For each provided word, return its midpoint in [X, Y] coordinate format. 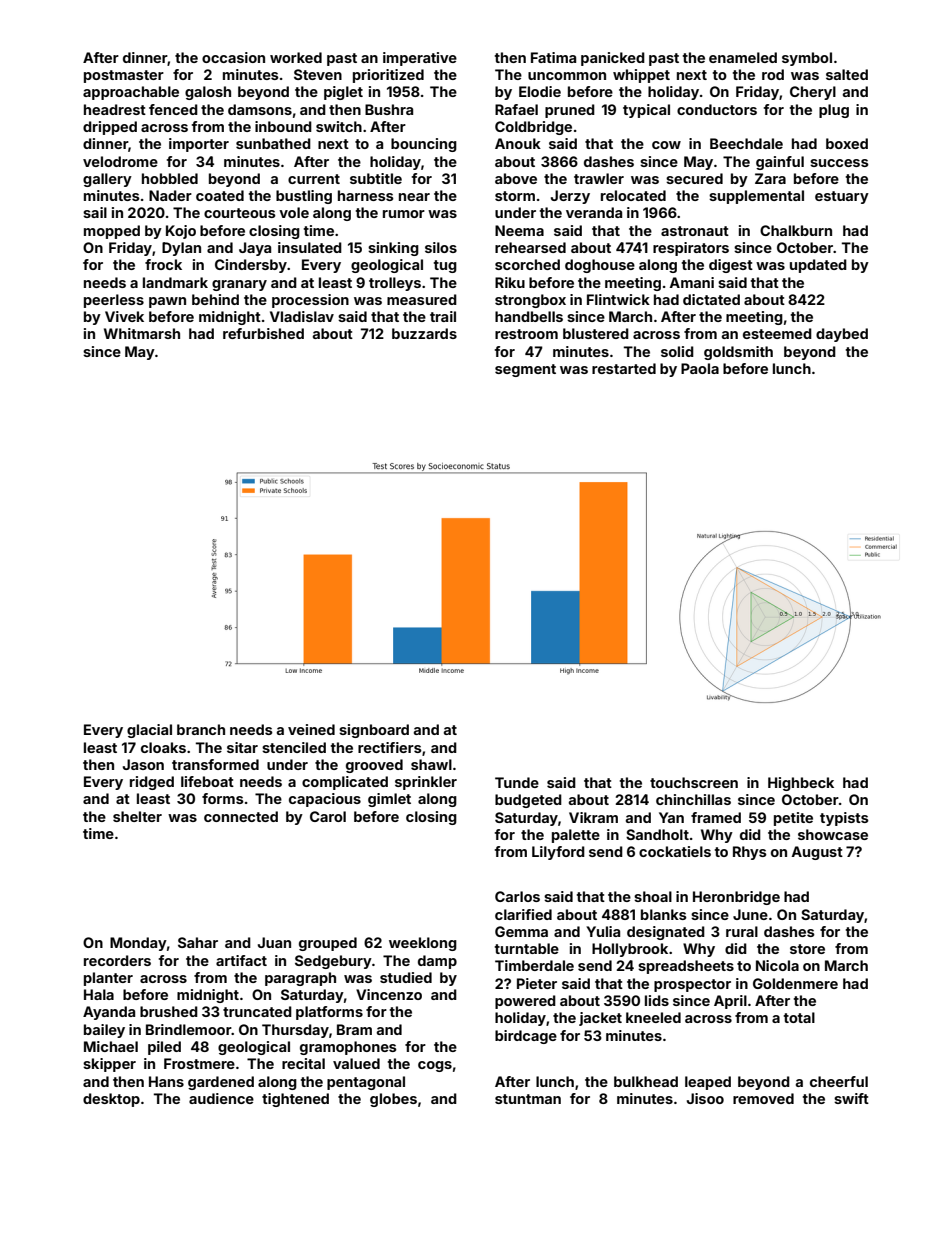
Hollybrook [630, 950]
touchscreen [694, 782]
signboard [374, 731]
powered [525, 1002]
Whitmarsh [142, 333]
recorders [117, 960]
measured [422, 299]
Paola [700, 368]
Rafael [516, 109]
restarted [624, 368]
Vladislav [302, 316]
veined [311, 729]
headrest [115, 109]
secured [694, 178]
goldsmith [738, 353]
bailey [104, 1031]
